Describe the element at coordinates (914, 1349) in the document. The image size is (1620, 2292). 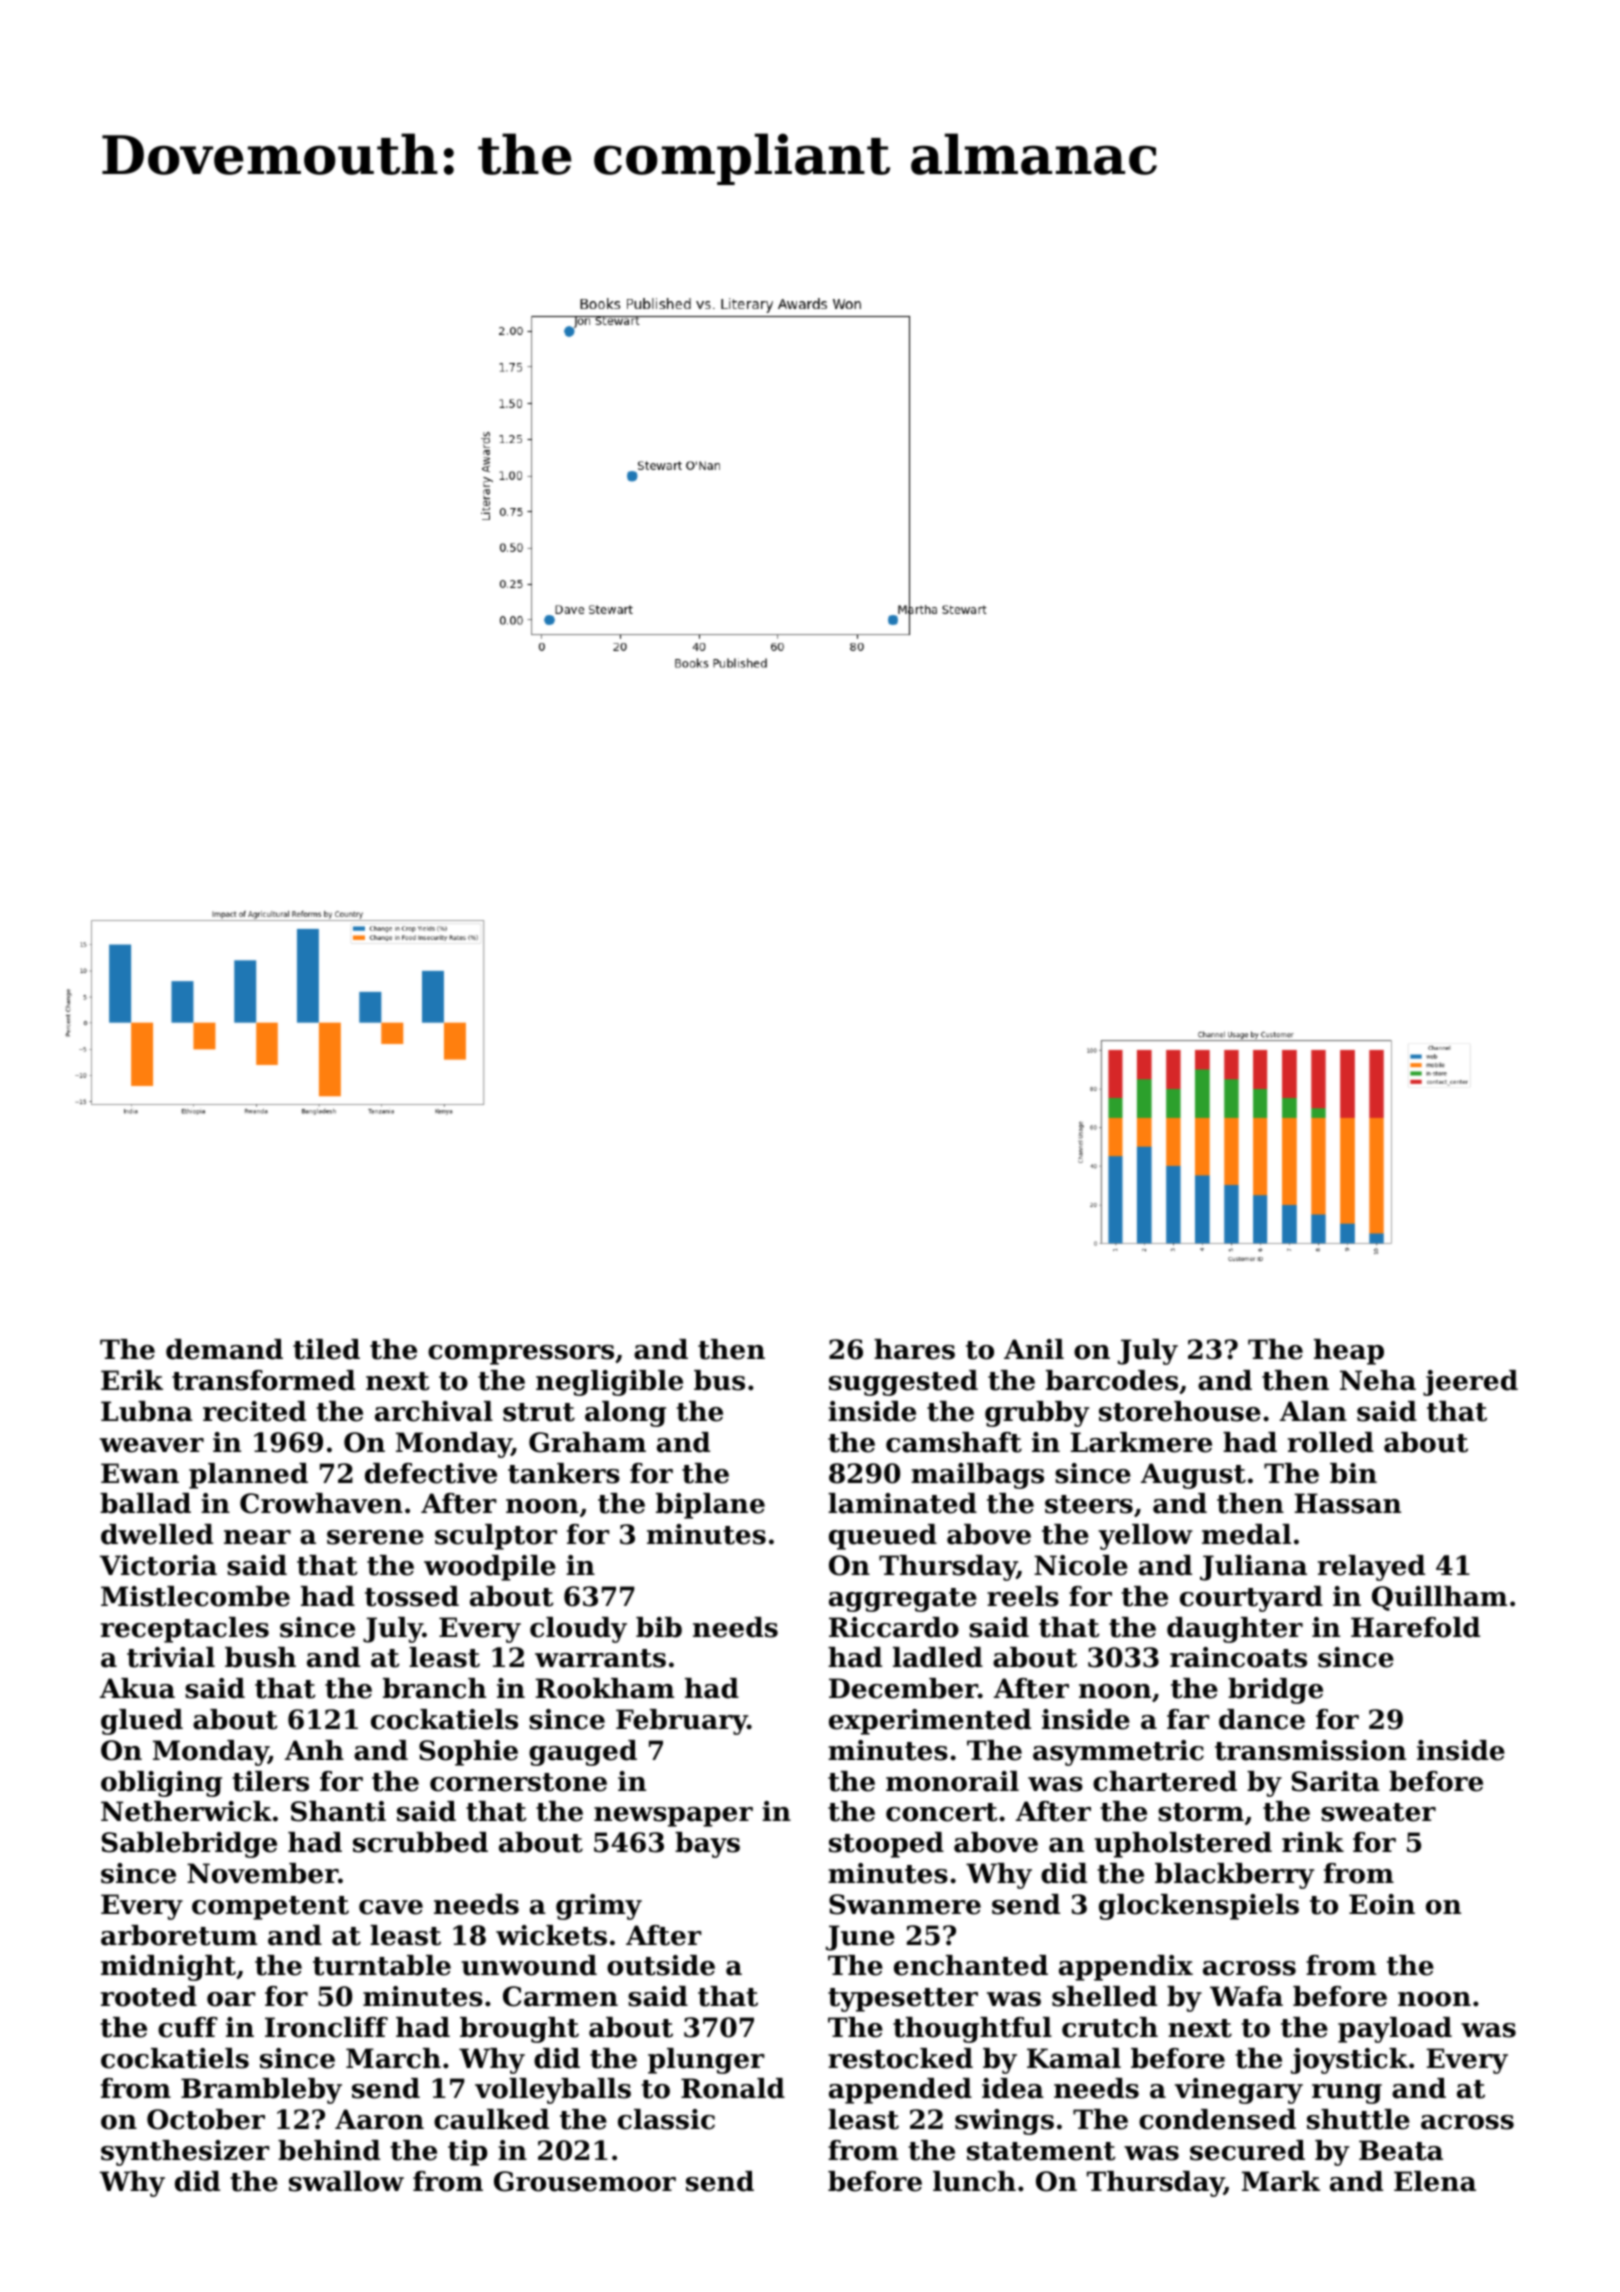
I see `hares` at that location.
